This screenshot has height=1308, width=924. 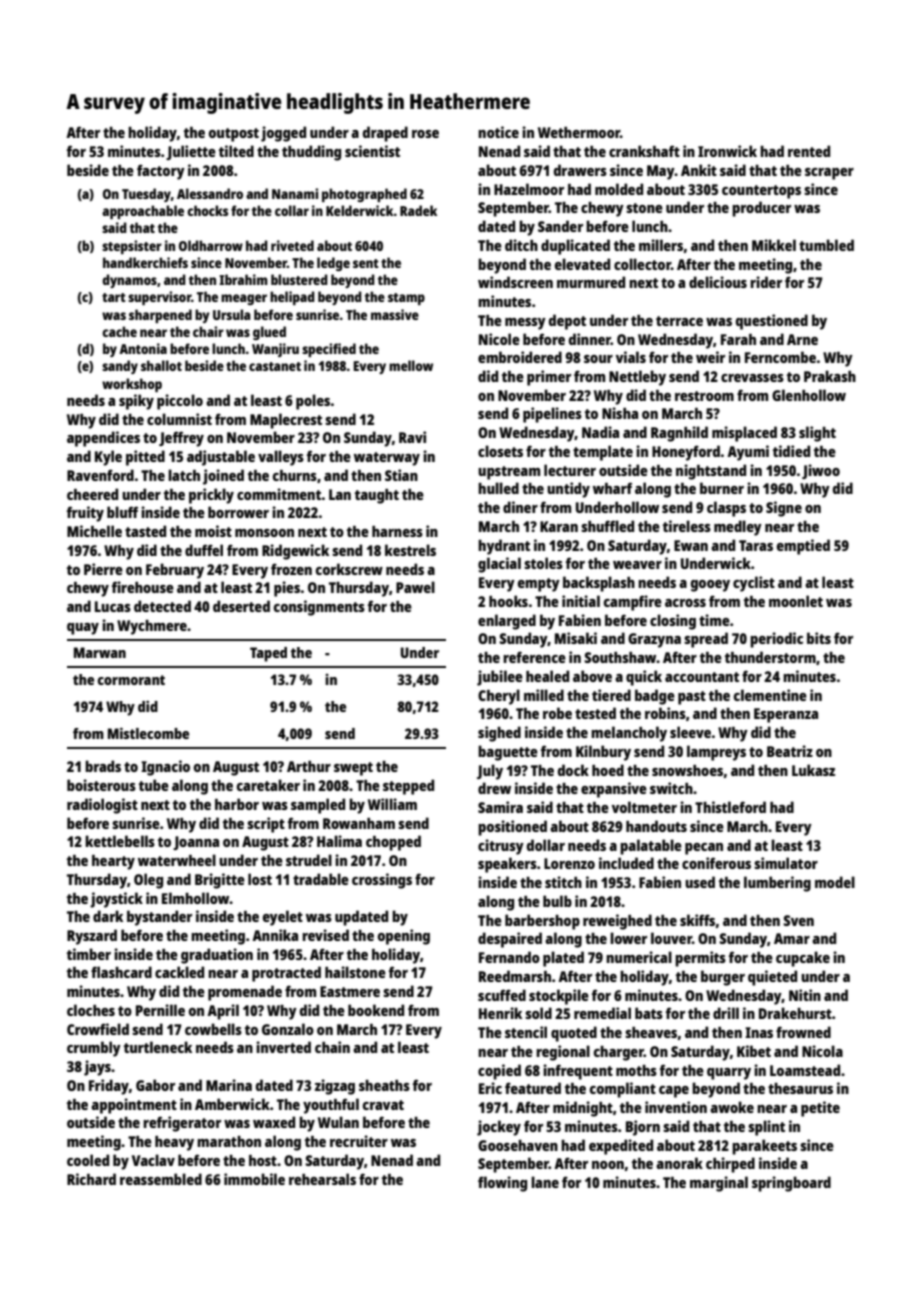 I want to click on closets, so click(x=500, y=451).
